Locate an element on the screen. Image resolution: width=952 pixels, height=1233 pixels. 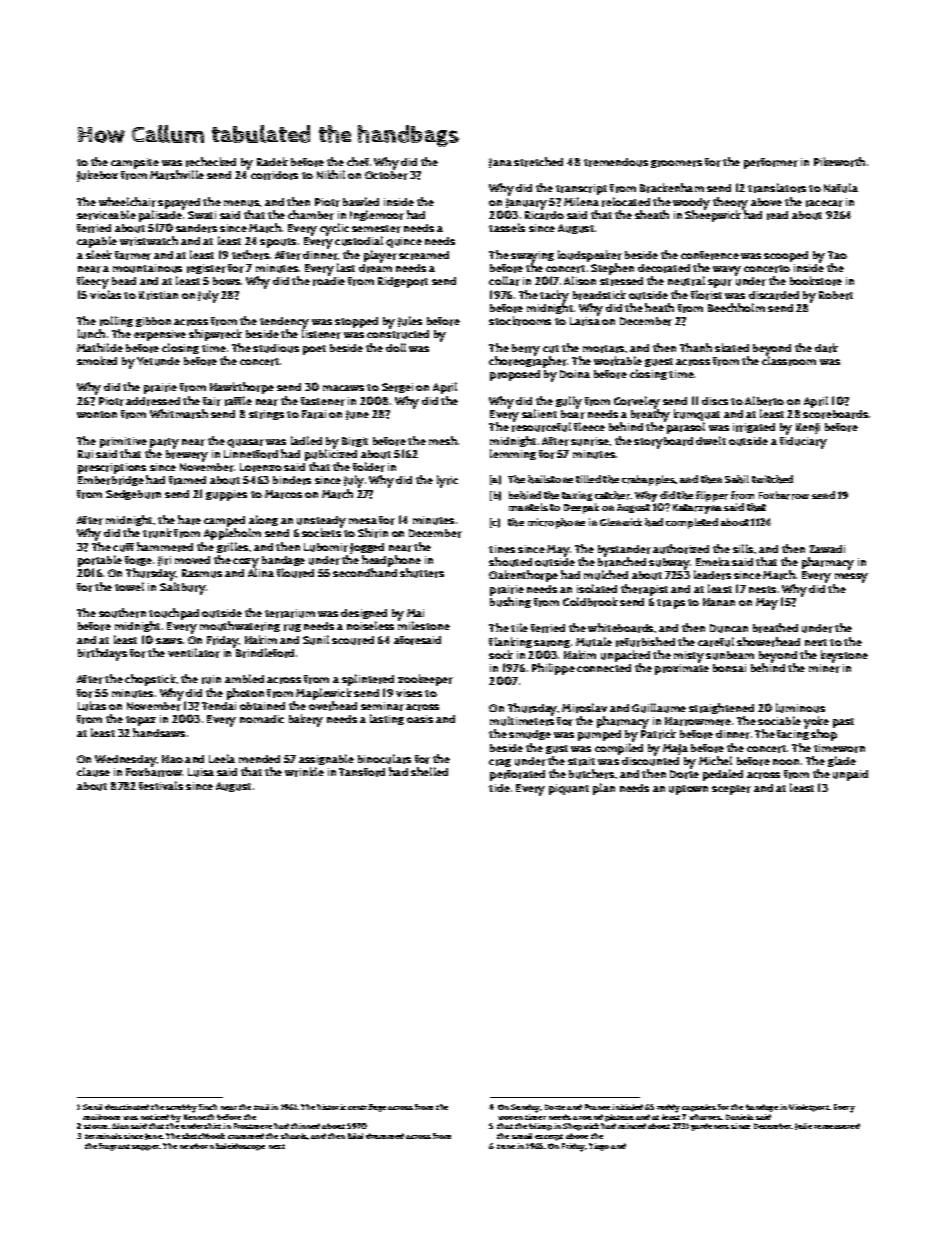
October is located at coordinates (386, 175).
